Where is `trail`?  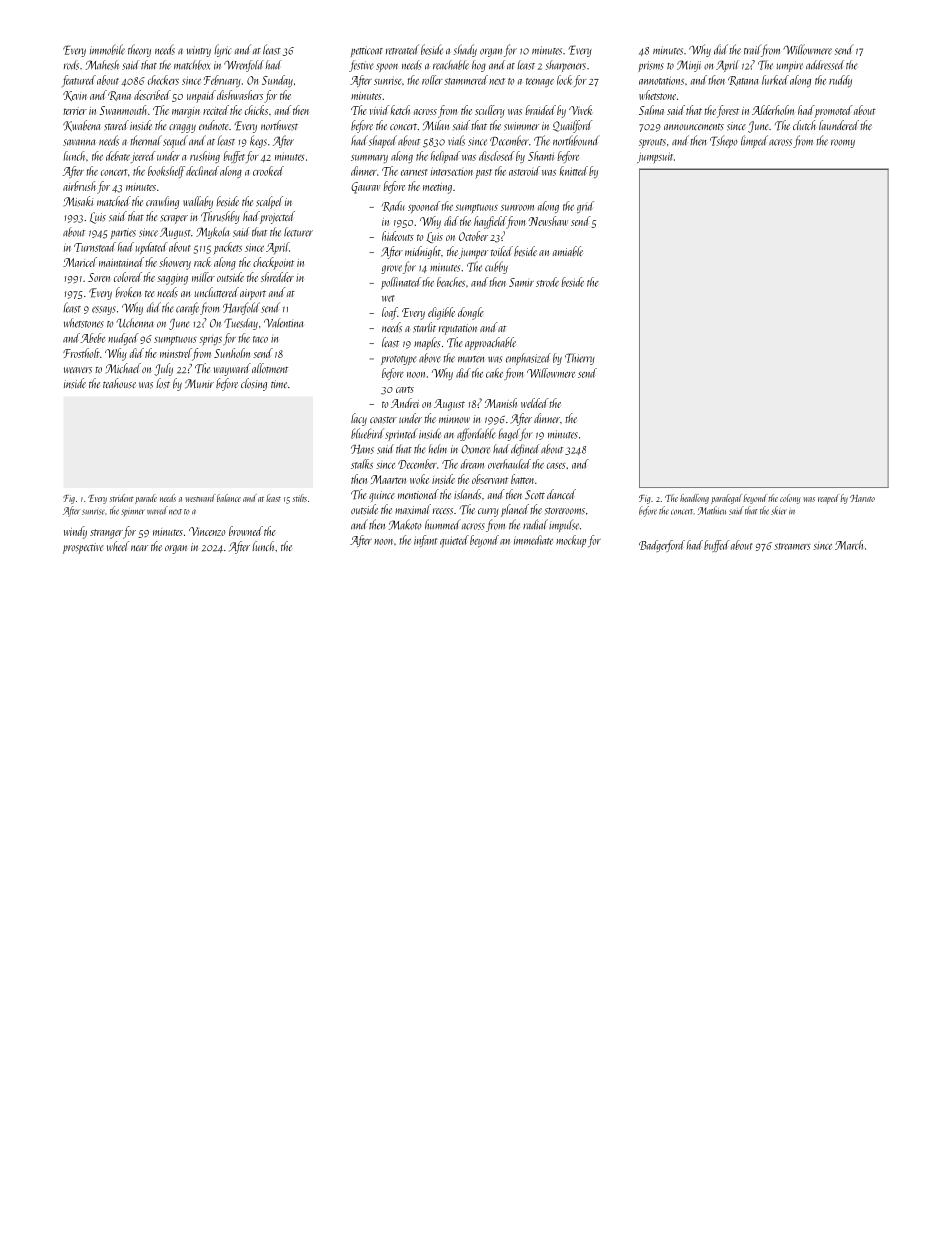 trail is located at coordinates (752, 49).
